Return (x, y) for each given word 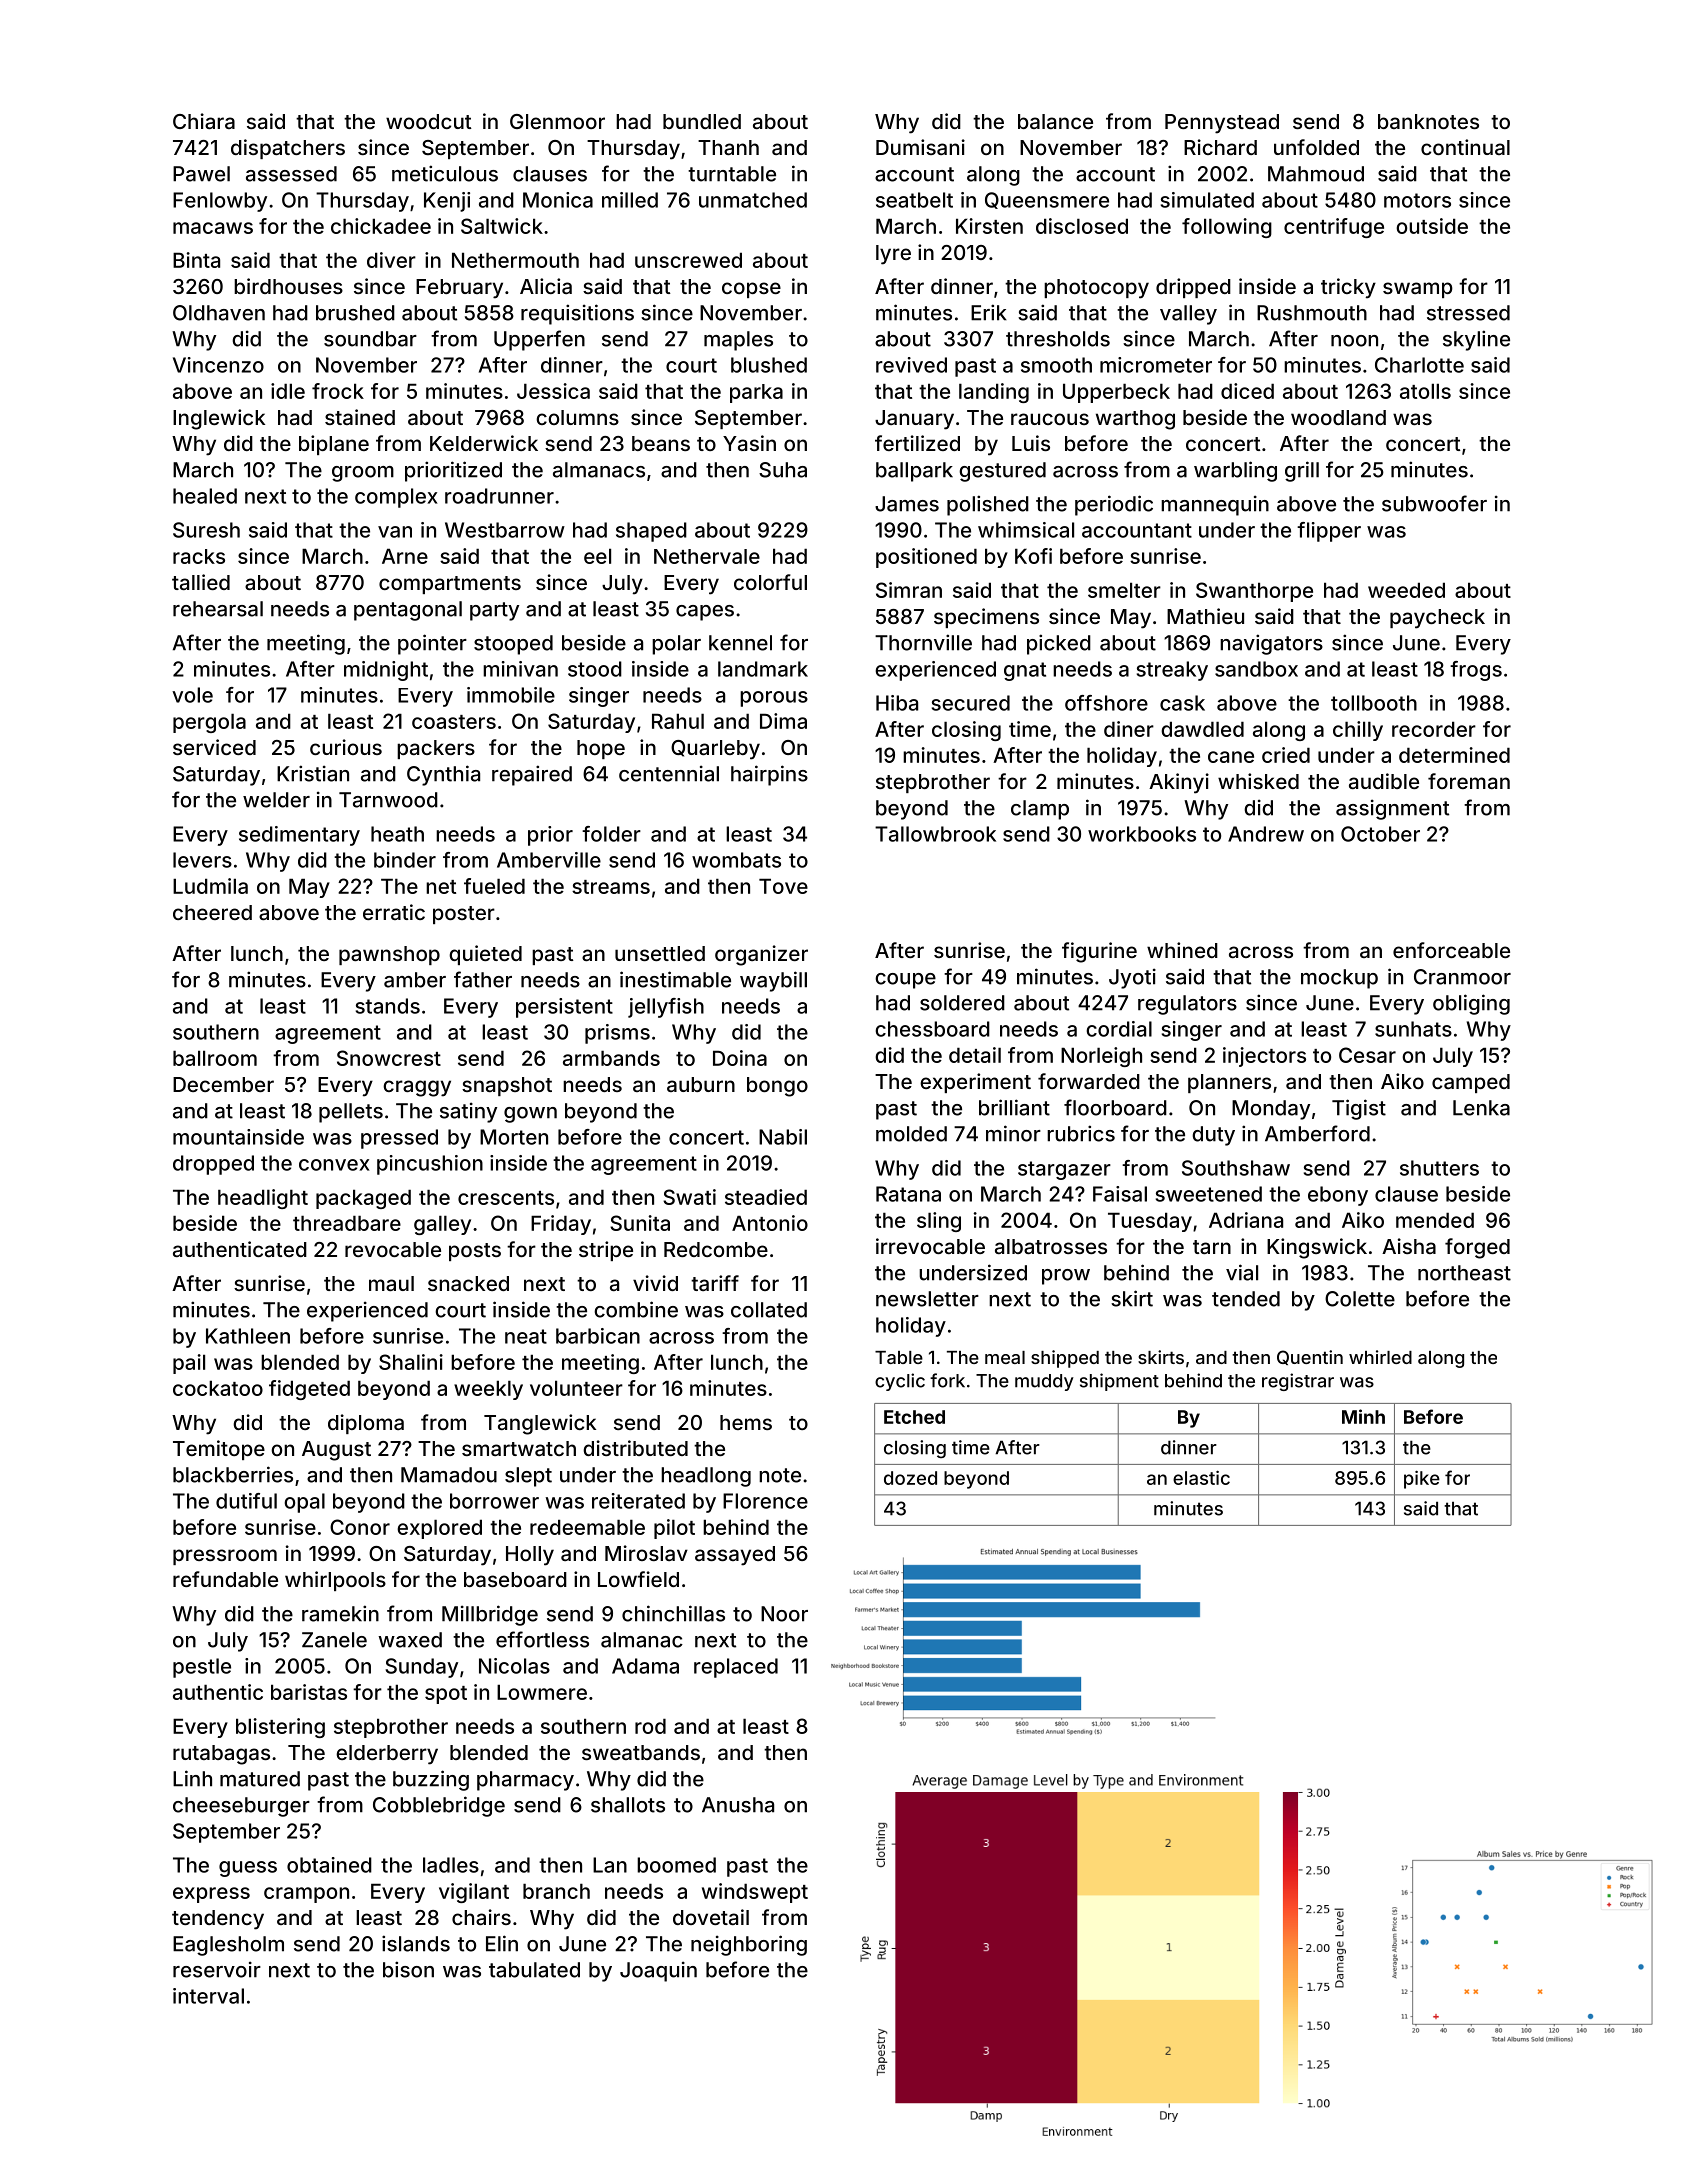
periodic (1114, 505)
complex (396, 498)
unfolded (1316, 147)
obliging (1471, 1004)
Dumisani (920, 147)
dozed (910, 1478)
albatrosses (1051, 1246)
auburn (701, 1084)
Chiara (204, 121)
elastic (1201, 1477)
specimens (986, 618)
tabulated (534, 1970)
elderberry (387, 1755)
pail (189, 1364)
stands (388, 1006)
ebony (1338, 1196)
